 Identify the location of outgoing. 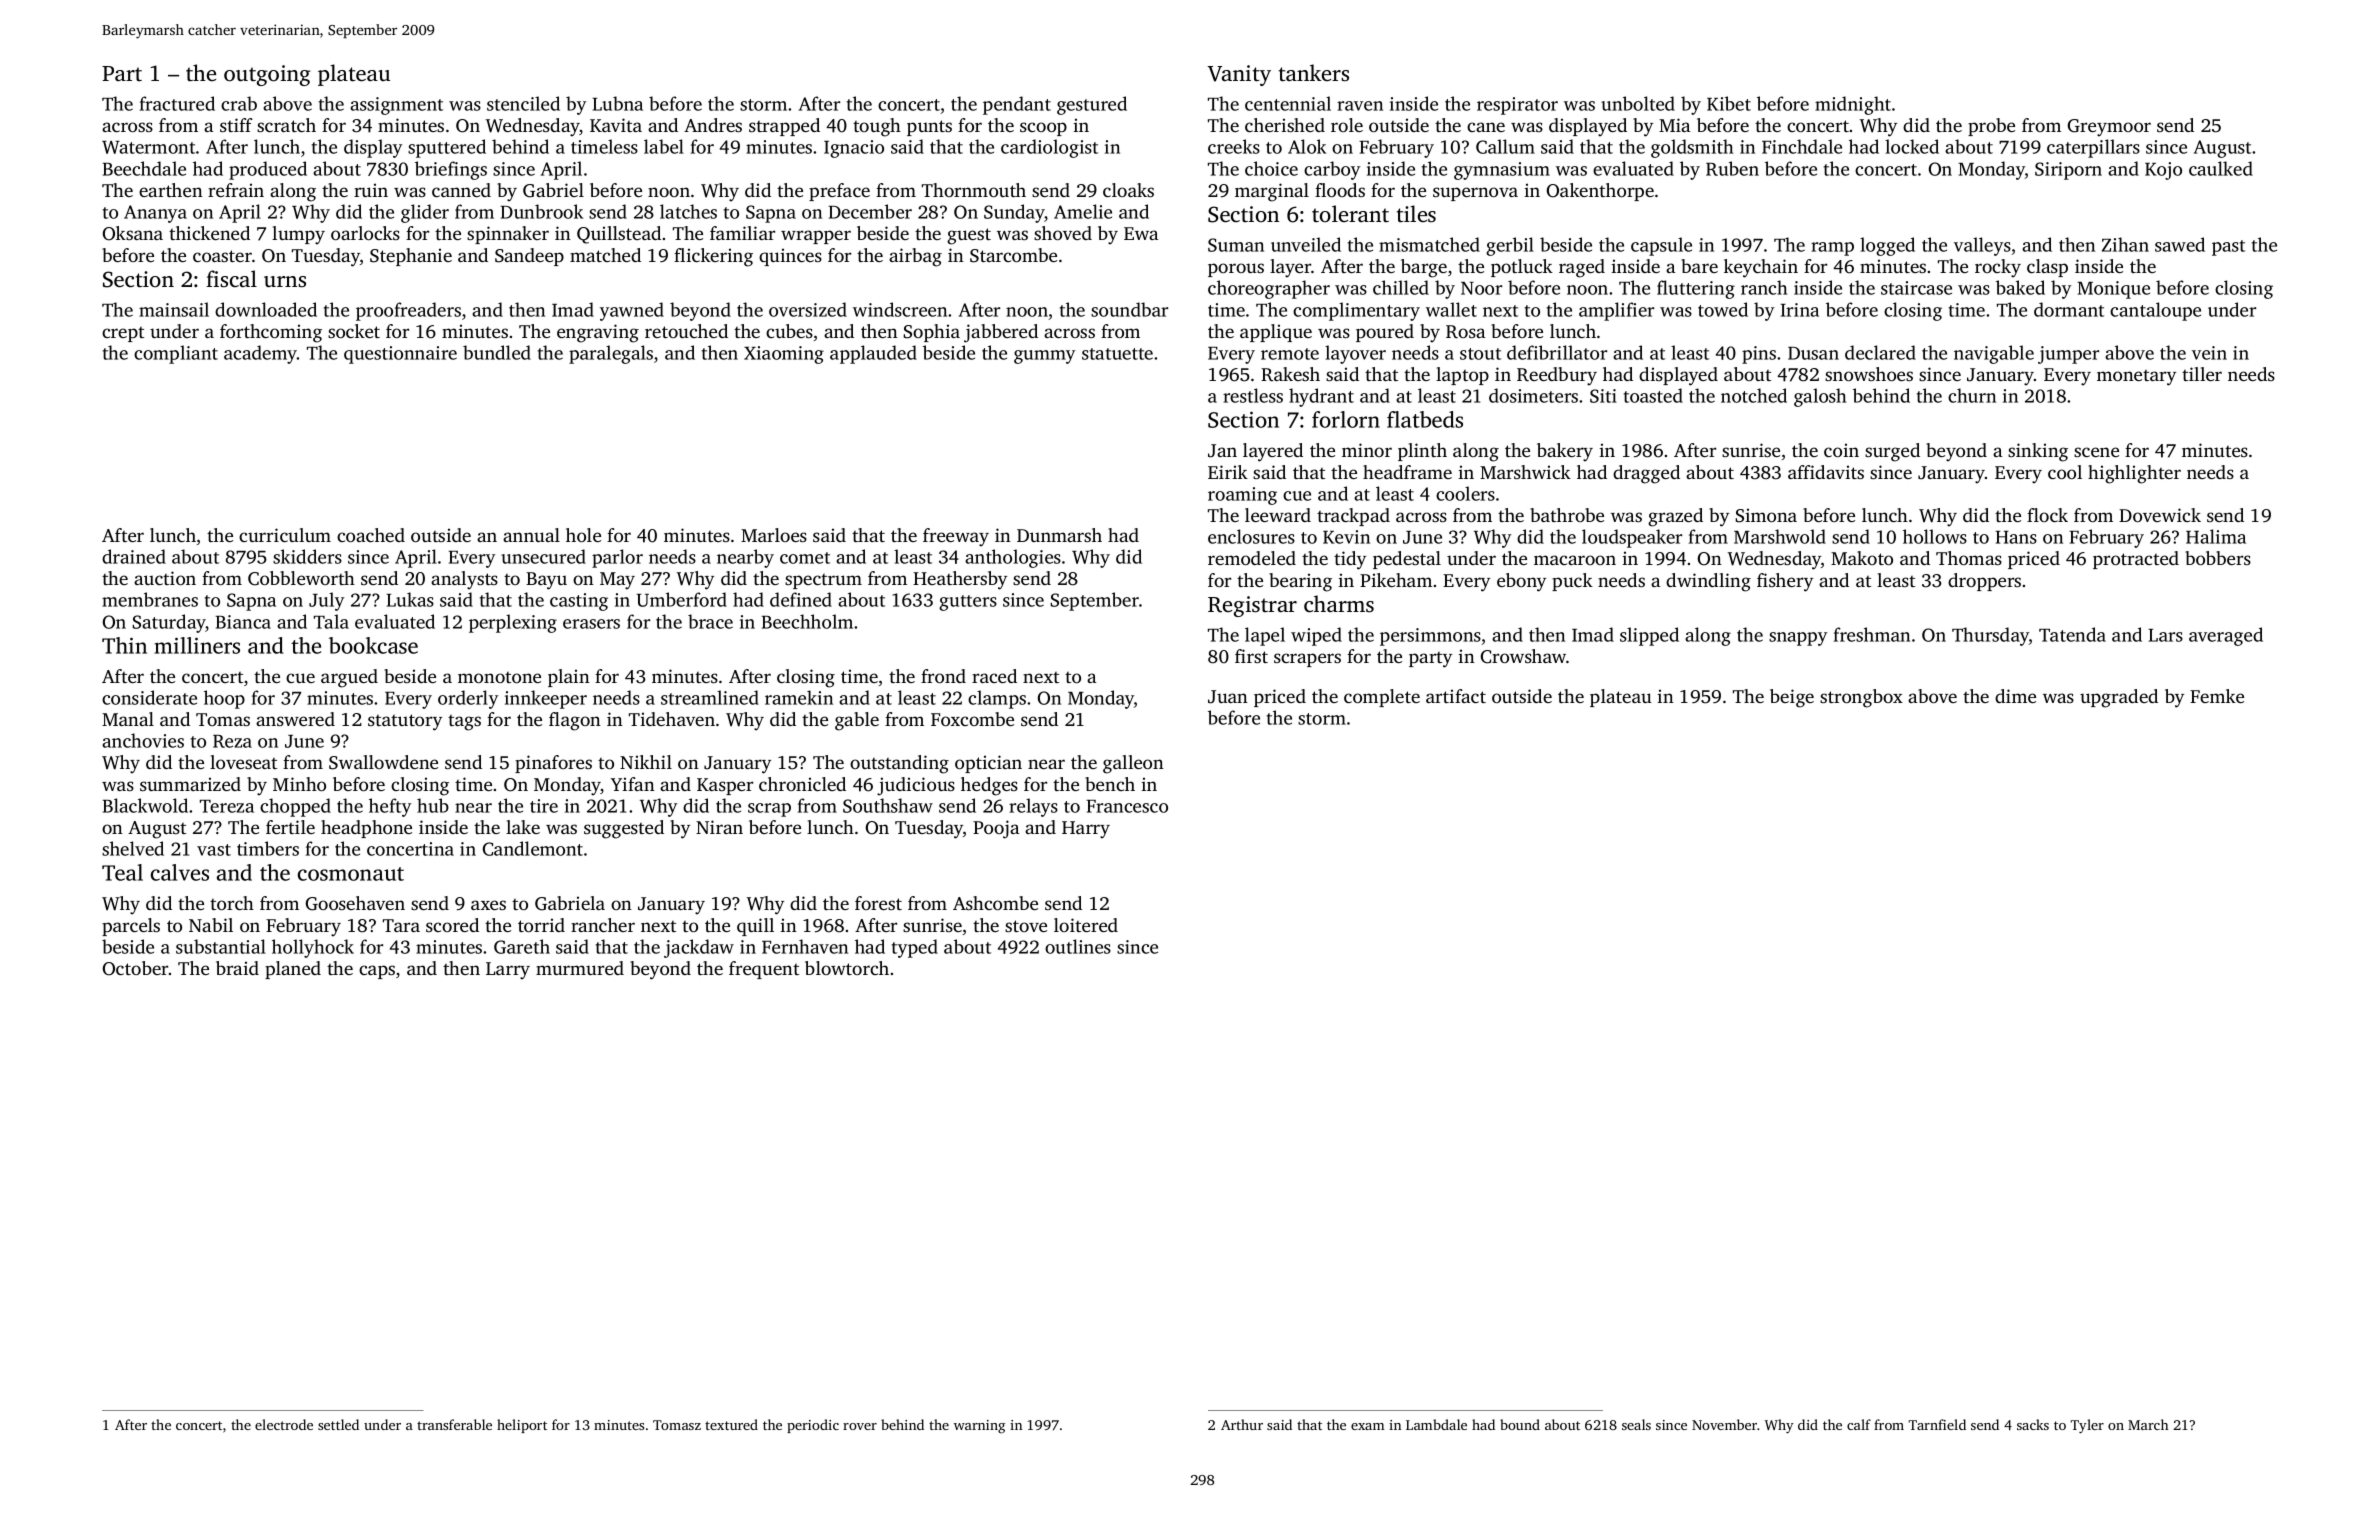
(267, 75).
